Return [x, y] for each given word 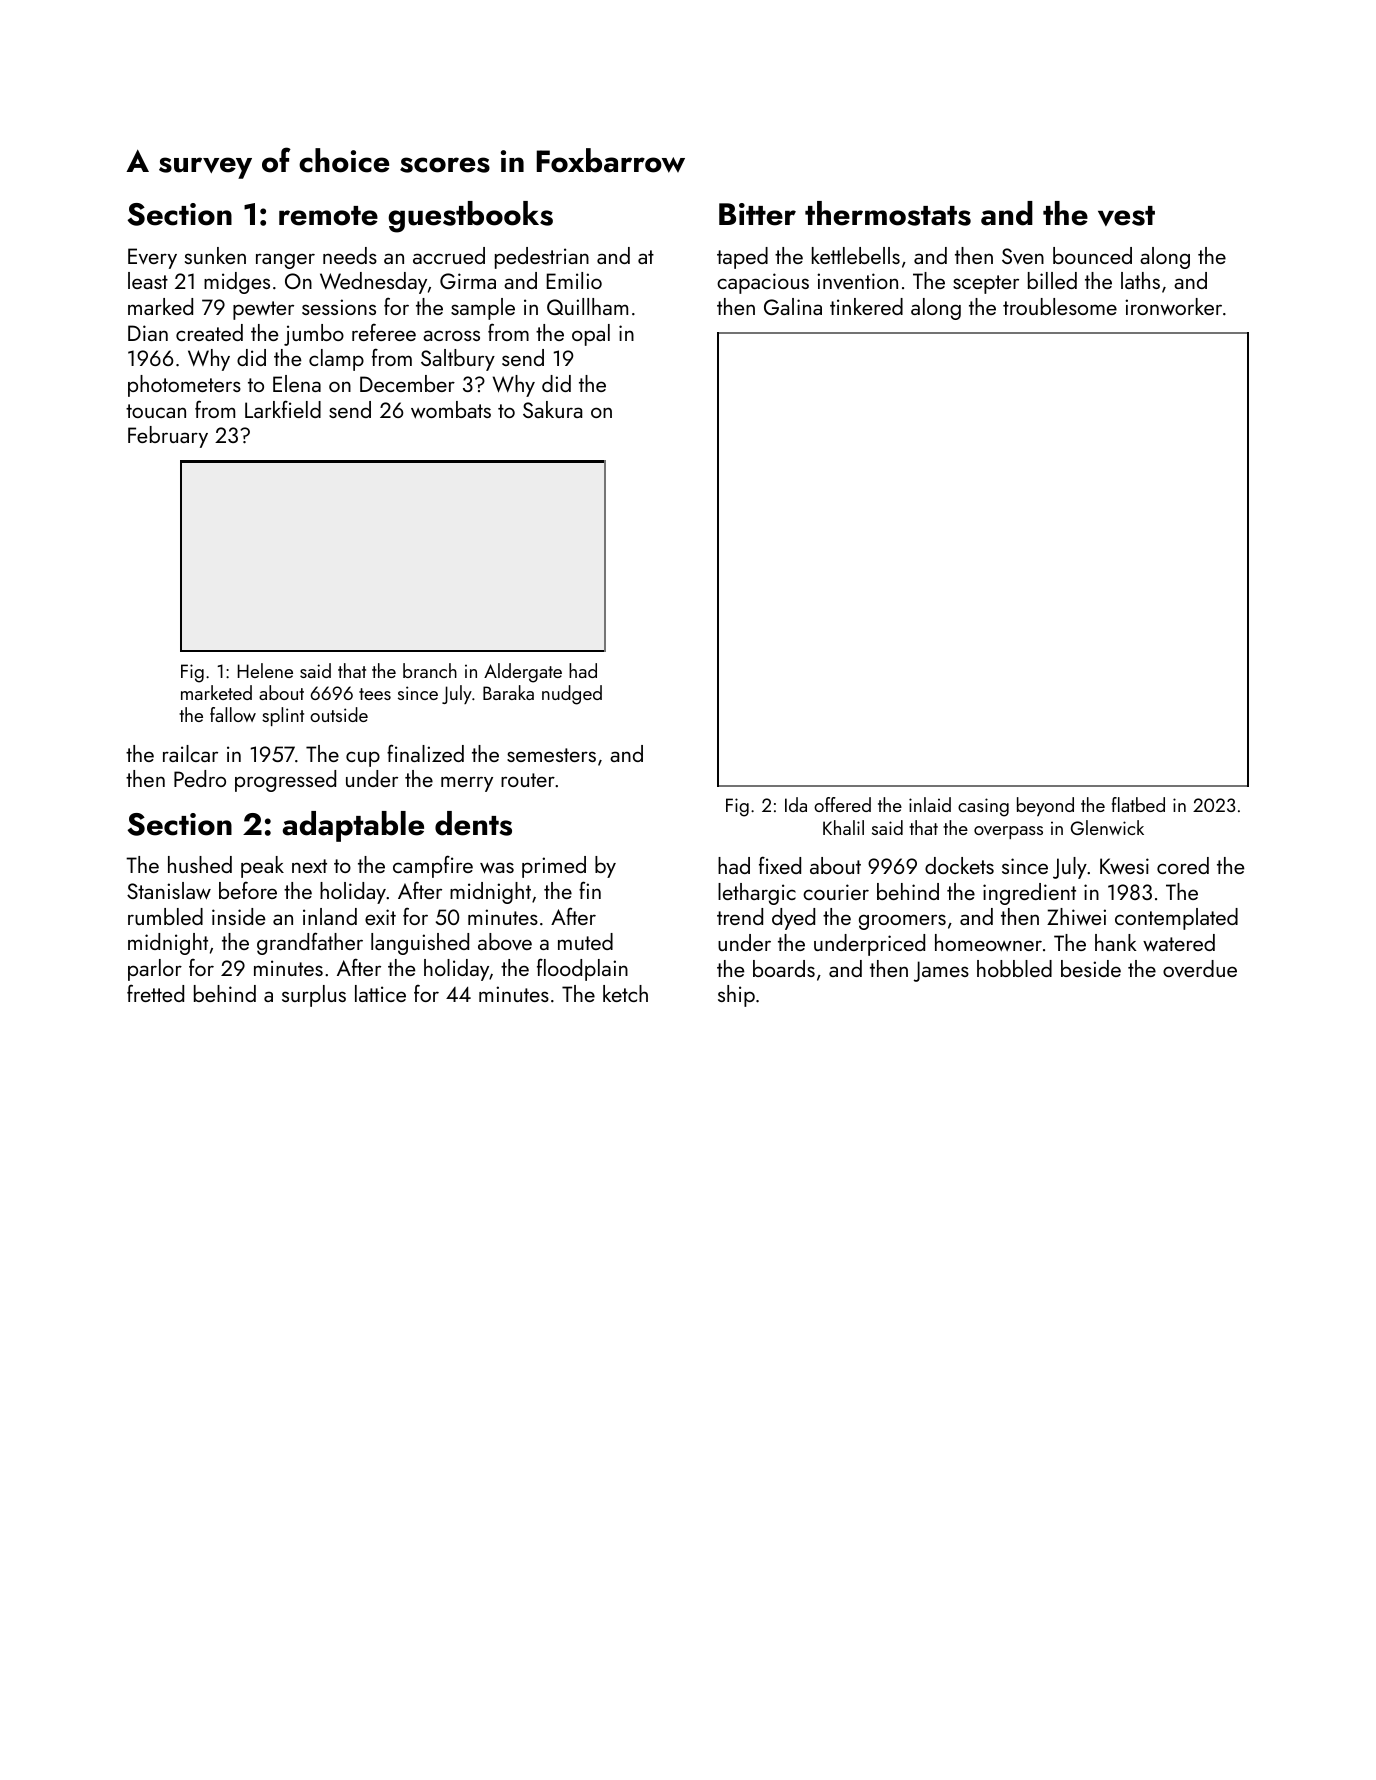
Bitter [757, 214]
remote [328, 216]
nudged [572, 695]
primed [554, 867]
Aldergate [523, 673]
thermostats [888, 213]
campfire [433, 866]
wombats [451, 409]
